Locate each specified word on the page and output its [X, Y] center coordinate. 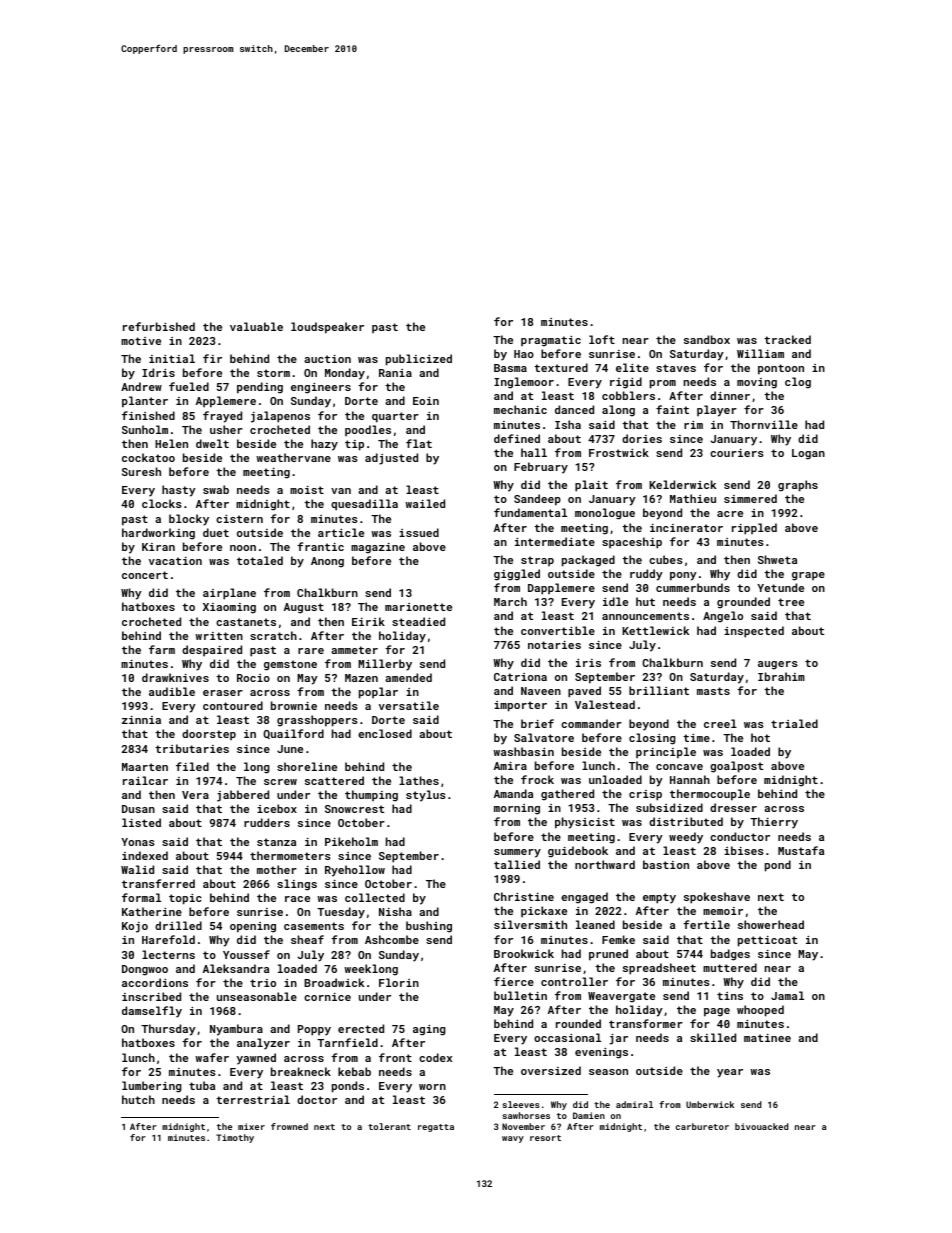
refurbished [159, 326]
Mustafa [801, 850]
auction [327, 359]
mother [277, 869]
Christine [524, 896]
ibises [744, 850]
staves [676, 368]
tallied [517, 864]
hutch [138, 1099]
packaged [588, 561]
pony [683, 576]
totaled [260, 560]
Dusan [138, 809]
